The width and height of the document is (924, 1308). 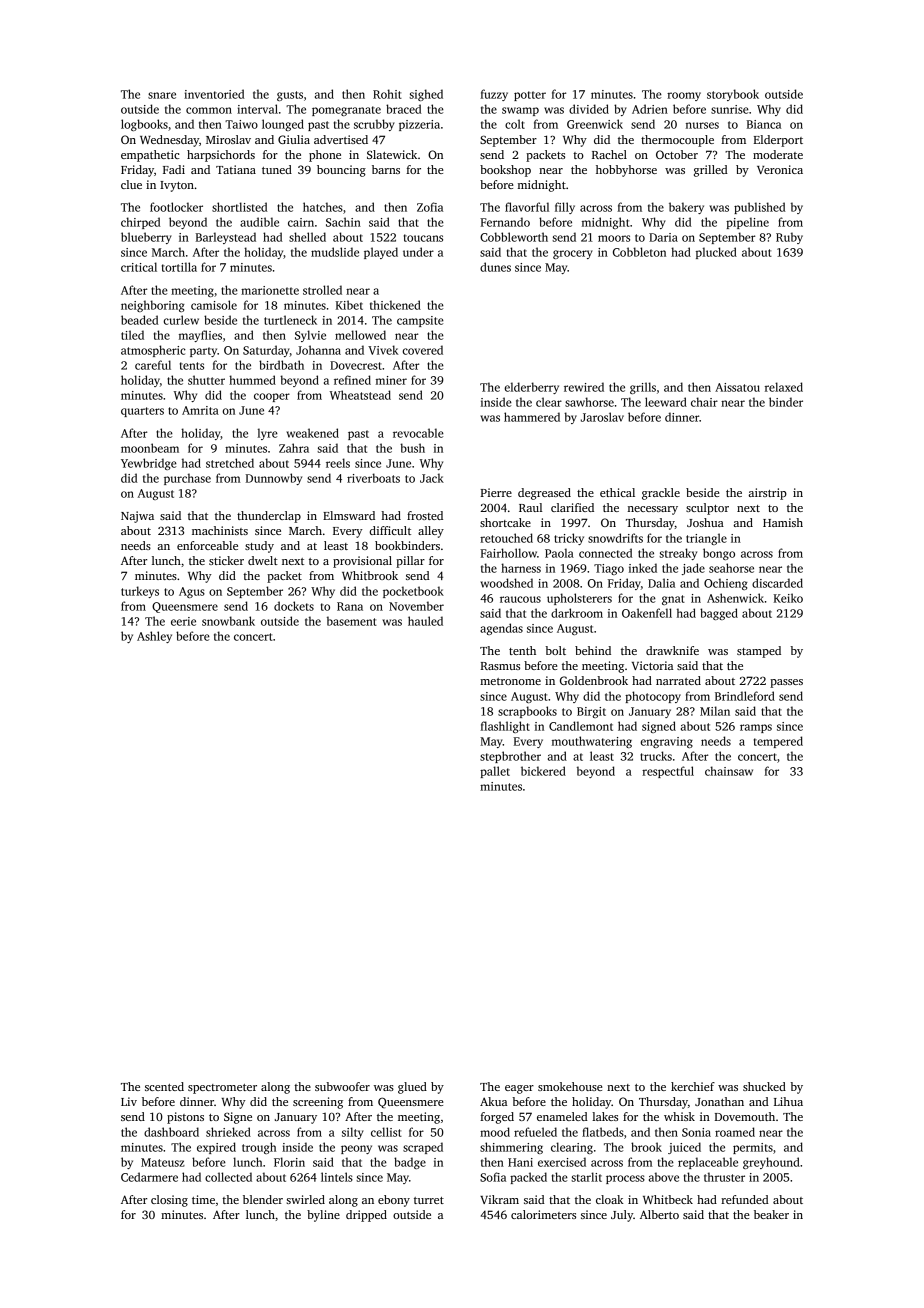 I want to click on Sylvie, so click(x=310, y=336).
